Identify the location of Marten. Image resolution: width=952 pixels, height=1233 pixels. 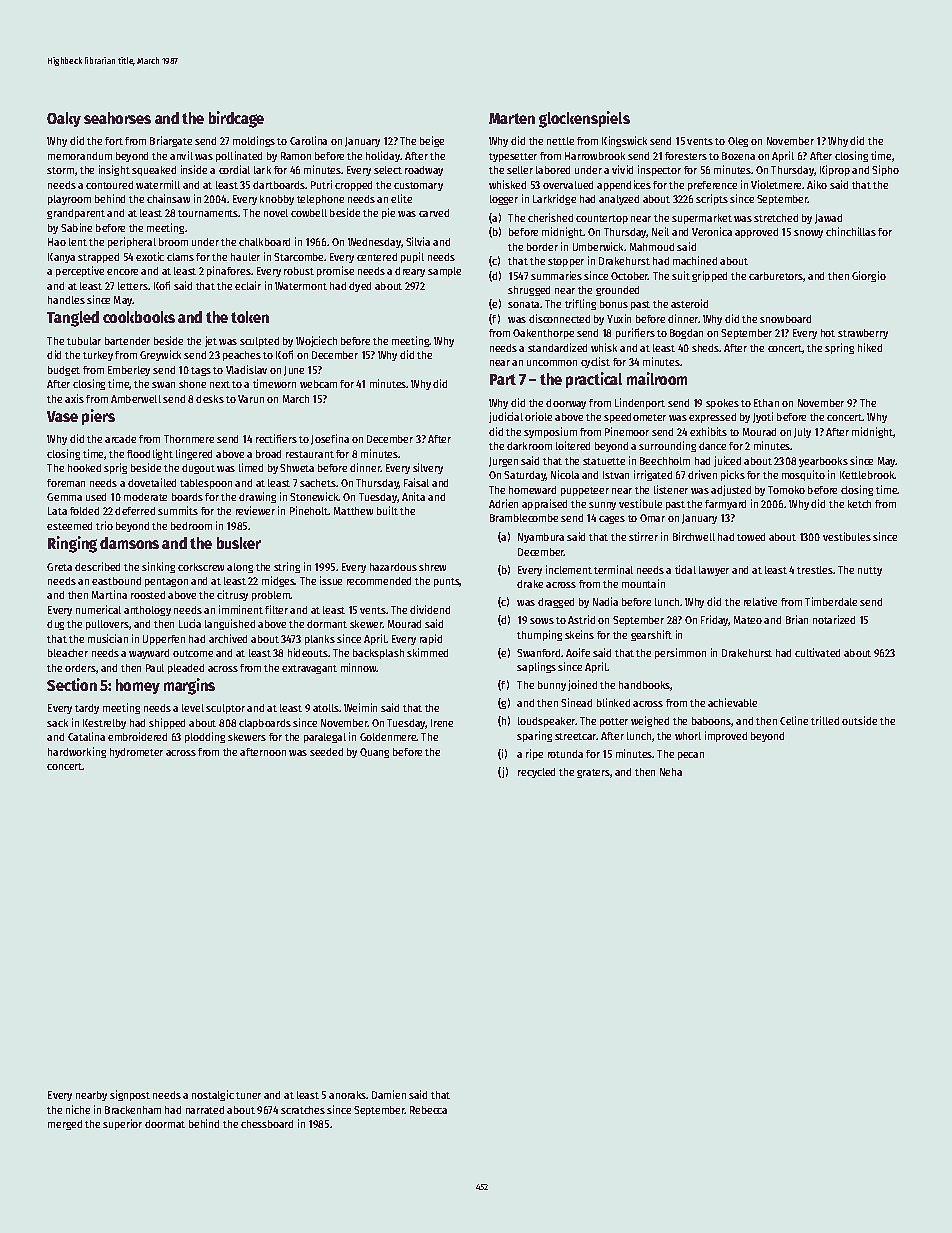
(512, 118).
